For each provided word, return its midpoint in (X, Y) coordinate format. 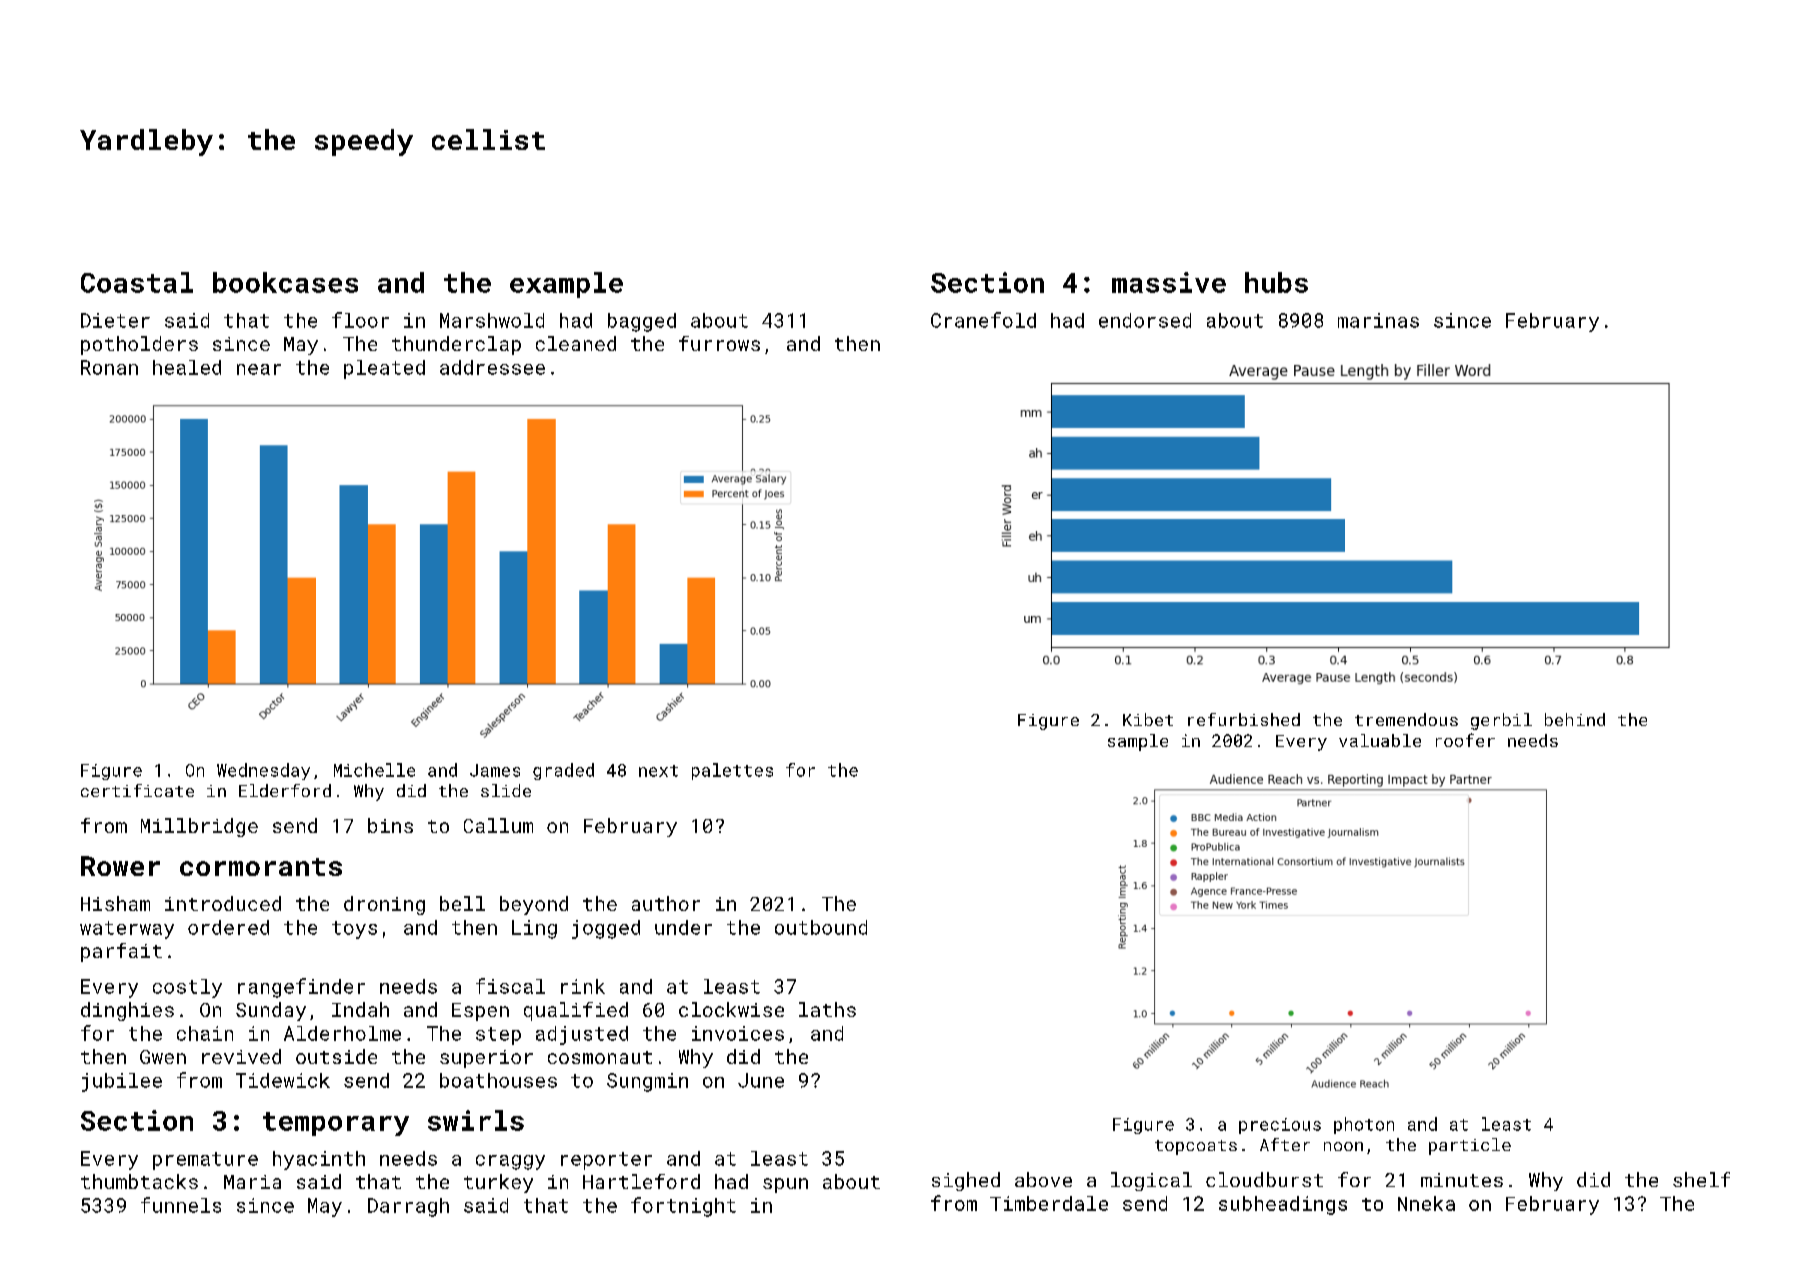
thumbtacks (139, 1181)
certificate (137, 790)
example (566, 285)
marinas (1378, 320)
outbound (821, 927)
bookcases (285, 282)
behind (1575, 719)
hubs (1276, 282)
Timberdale (1049, 1203)
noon (1343, 1146)
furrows (719, 343)
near (259, 369)
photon (1364, 1125)
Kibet (1148, 719)
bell (462, 903)
